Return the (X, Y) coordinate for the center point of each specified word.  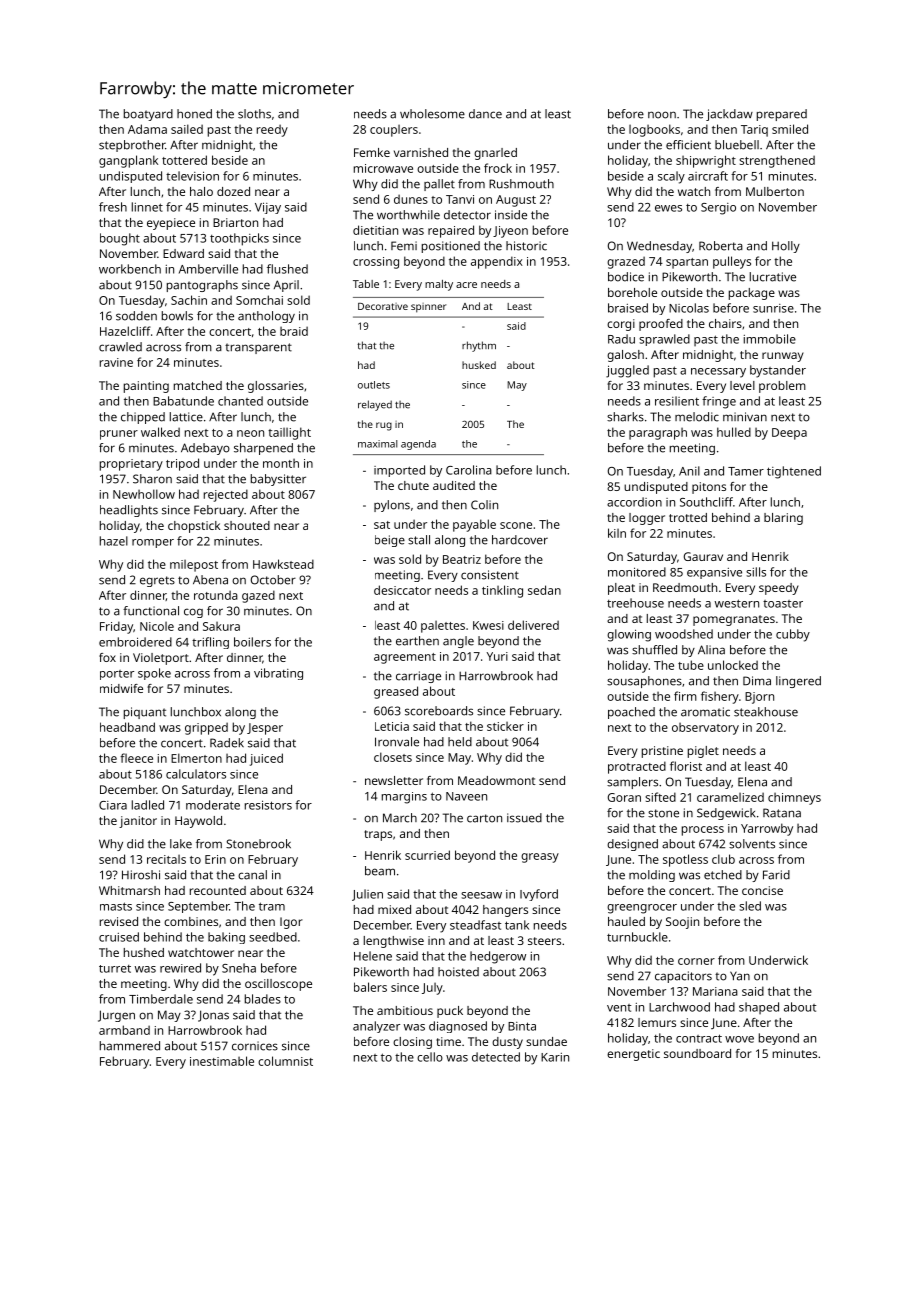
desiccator (402, 590)
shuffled (654, 650)
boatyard (148, 115)
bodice (626, 277)
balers (370, 987)
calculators (196, 774)
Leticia (392, 726)
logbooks (654, 130)
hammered (130, 1046)
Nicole (157, 626)
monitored (637, 572)
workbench (130, 269)
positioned (451, 247)
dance (485, 114)
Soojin (682, 923)
